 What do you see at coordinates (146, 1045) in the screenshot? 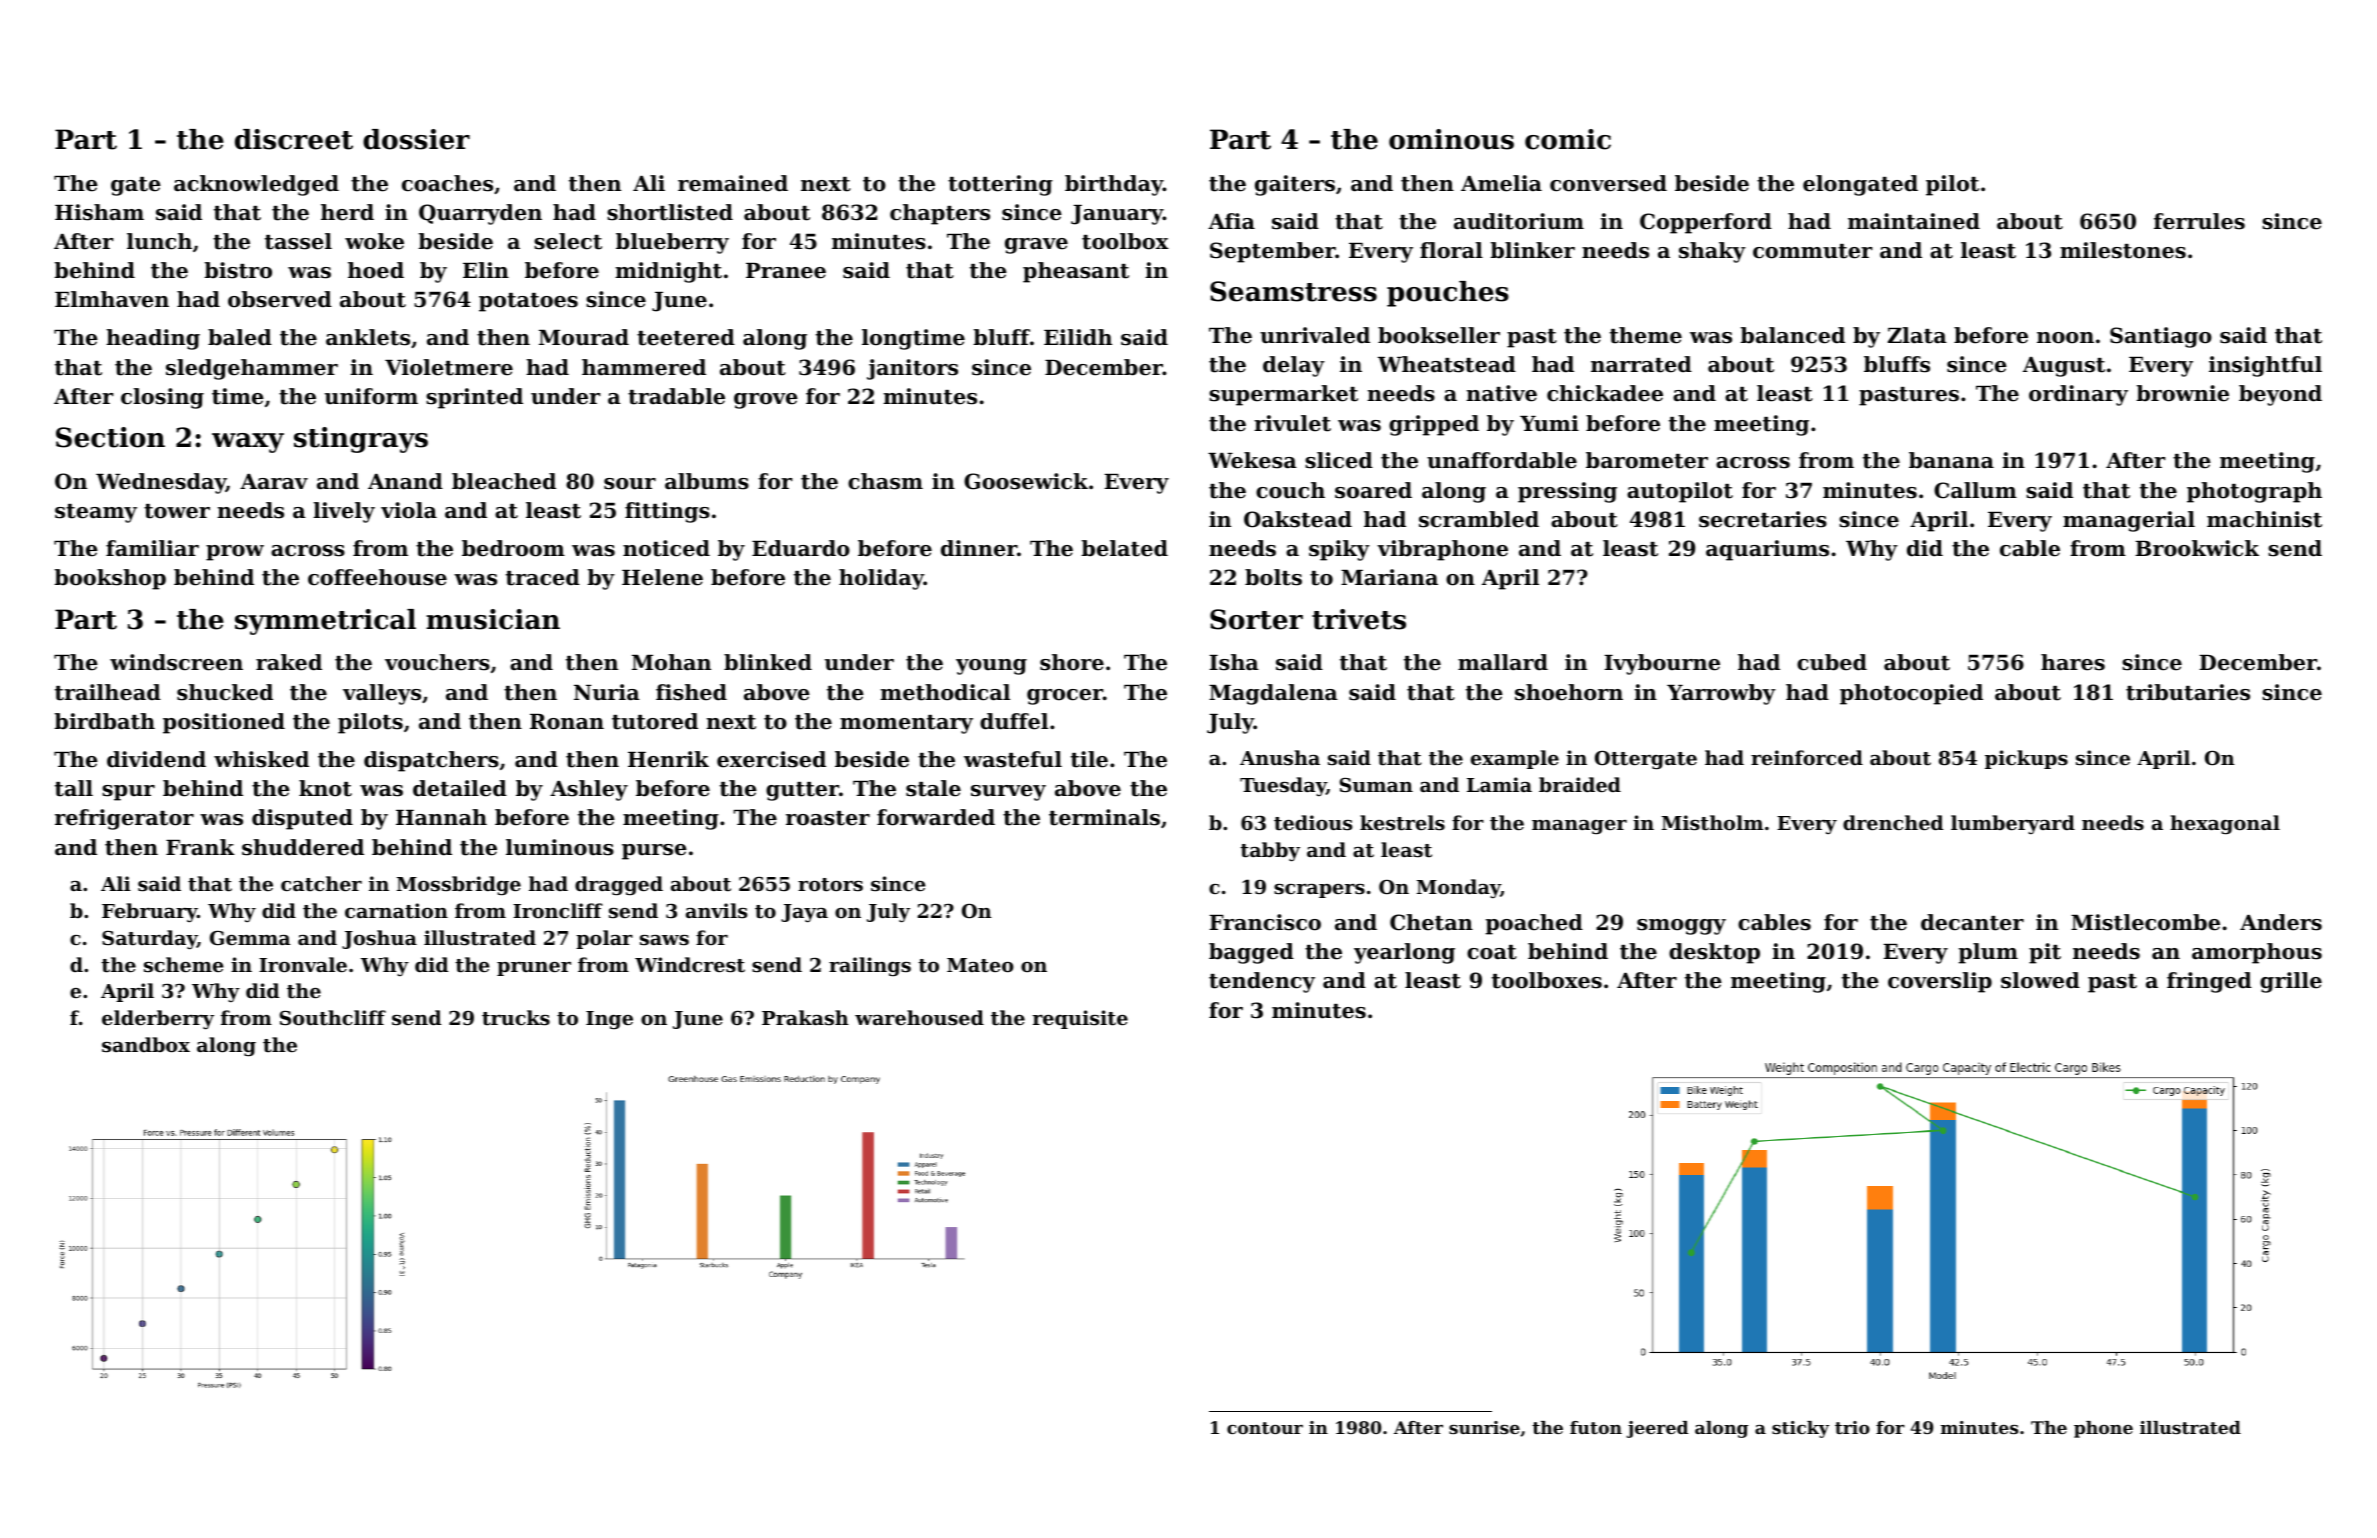
I see `sandbox` at bounding box center [146, 1045].
